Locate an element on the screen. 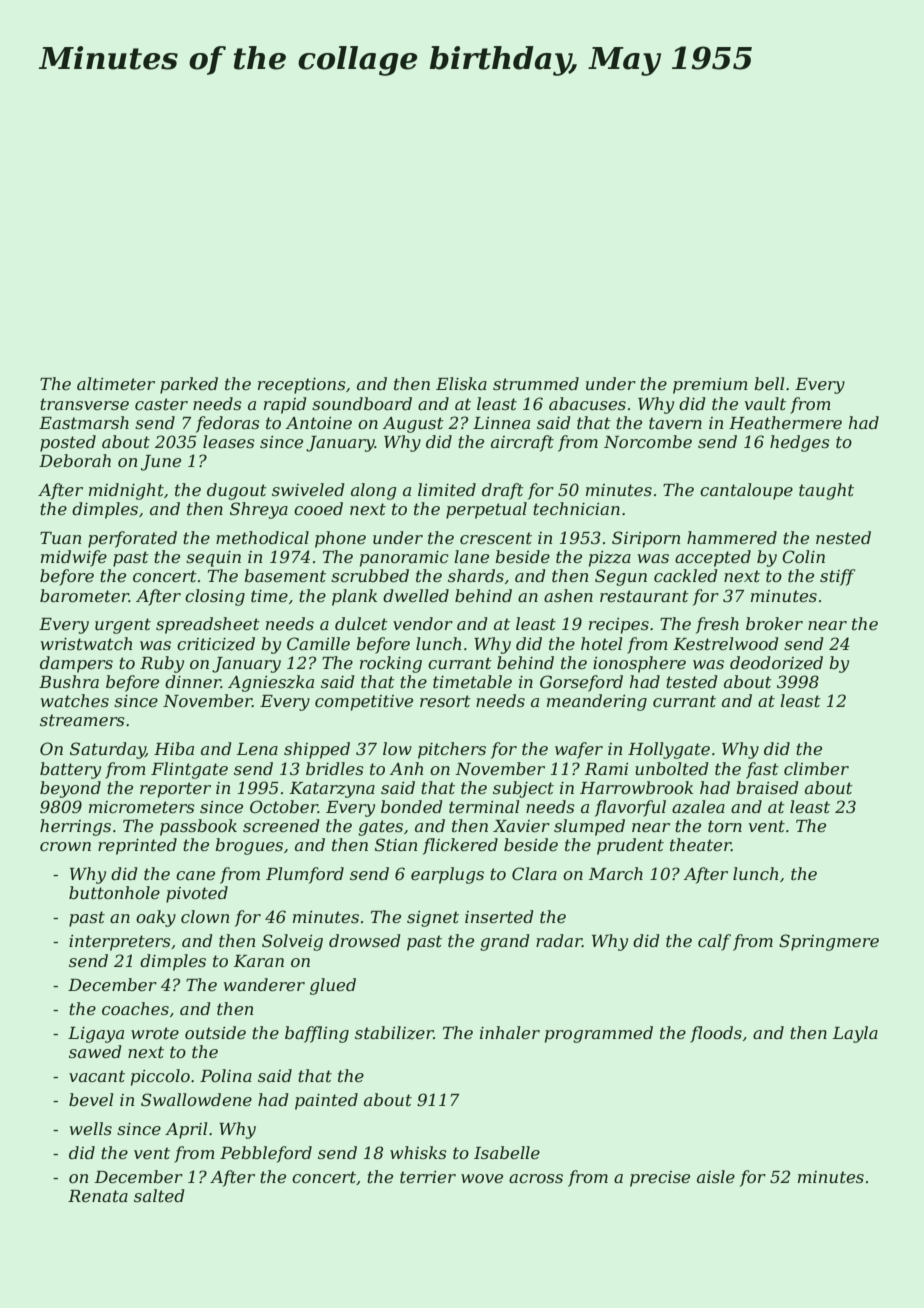  dugout is located at coordinates (237, 491).
